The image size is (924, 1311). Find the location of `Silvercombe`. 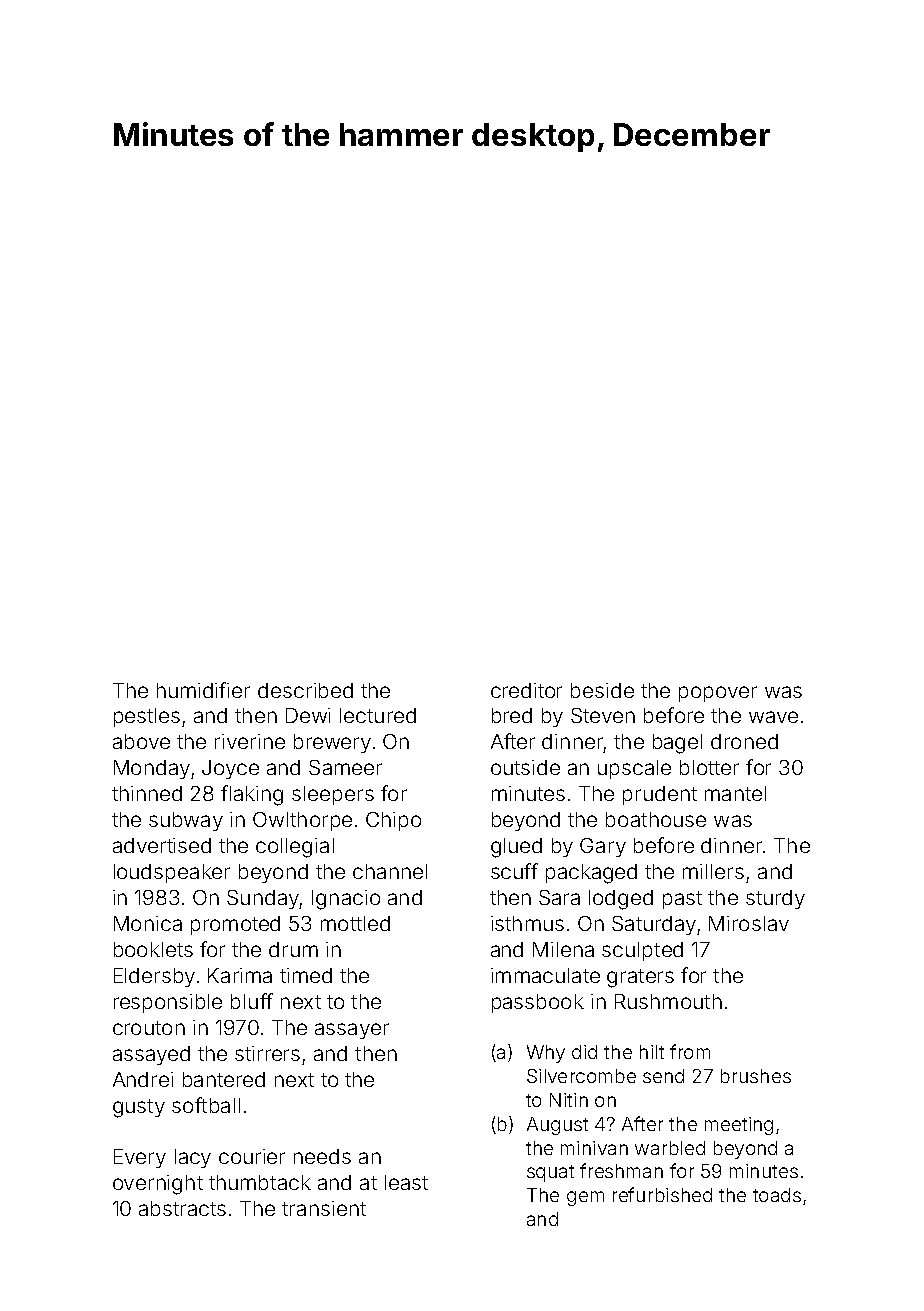

Silvercombe is located at coordinates (581, 1076).
